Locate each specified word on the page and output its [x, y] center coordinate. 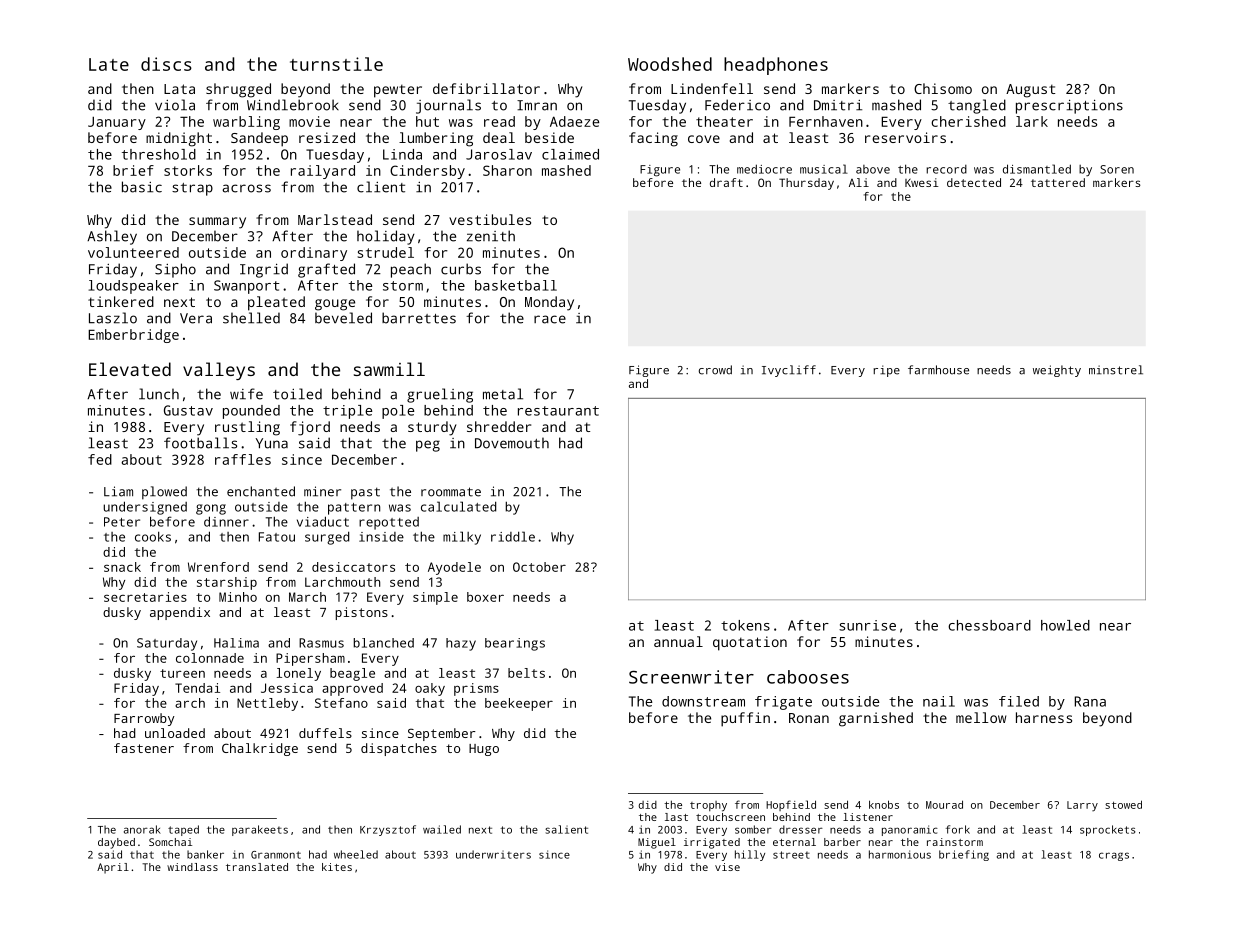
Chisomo [943, 88]
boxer [485, 597]
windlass [192, 867]
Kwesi [922, 182]
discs [166, 64]
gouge [335, 305]
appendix [180, 613]
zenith [491, 236]
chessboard [989, 625]
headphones [776, 66]
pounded [251, 412]
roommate [451, 492]
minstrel [1116, 370]
